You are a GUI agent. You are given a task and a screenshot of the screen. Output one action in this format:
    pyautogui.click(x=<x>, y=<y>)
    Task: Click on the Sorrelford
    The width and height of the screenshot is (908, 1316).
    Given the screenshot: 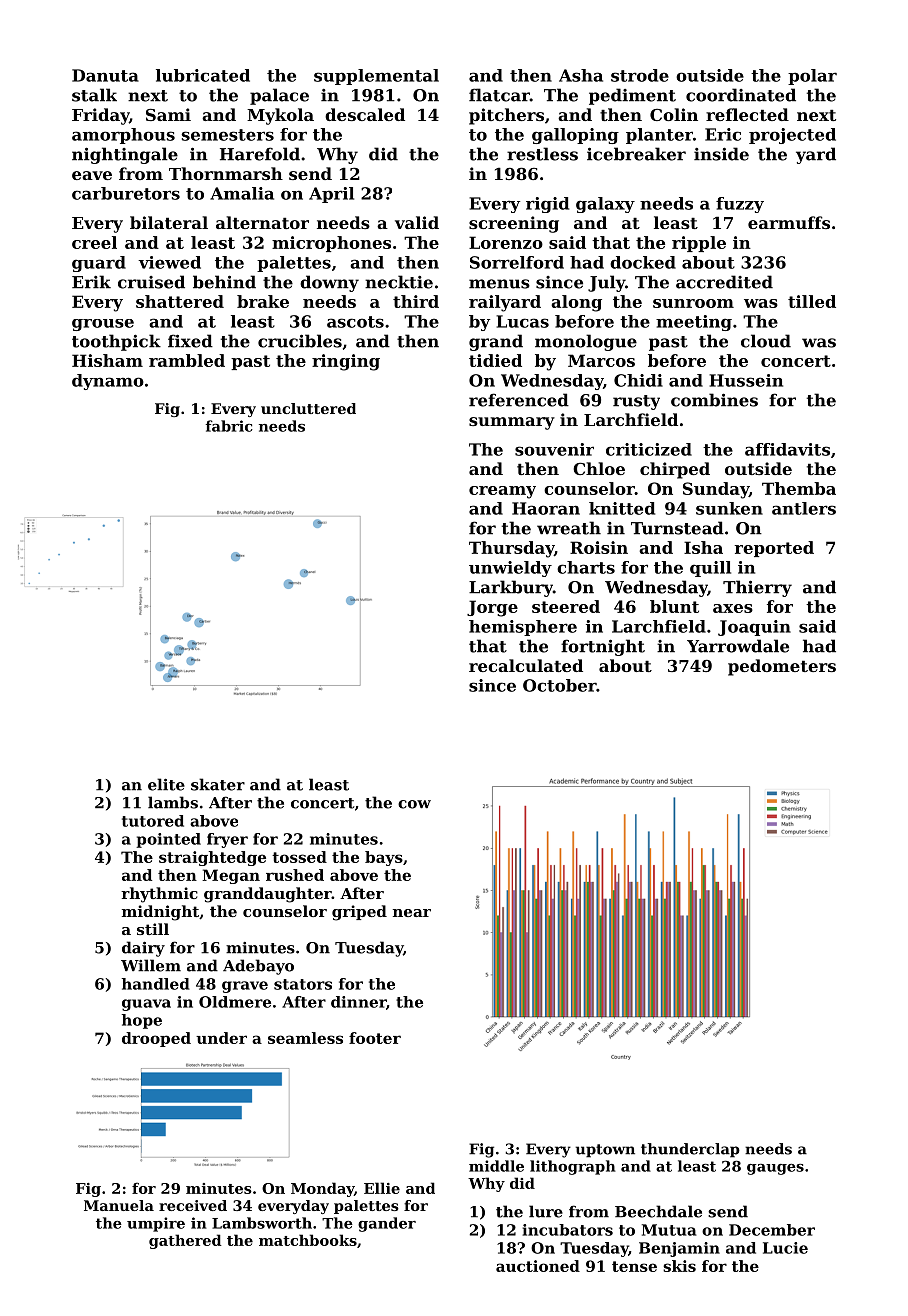 What is the action you would take?
    pyautogui.click(x=517, y=262)
